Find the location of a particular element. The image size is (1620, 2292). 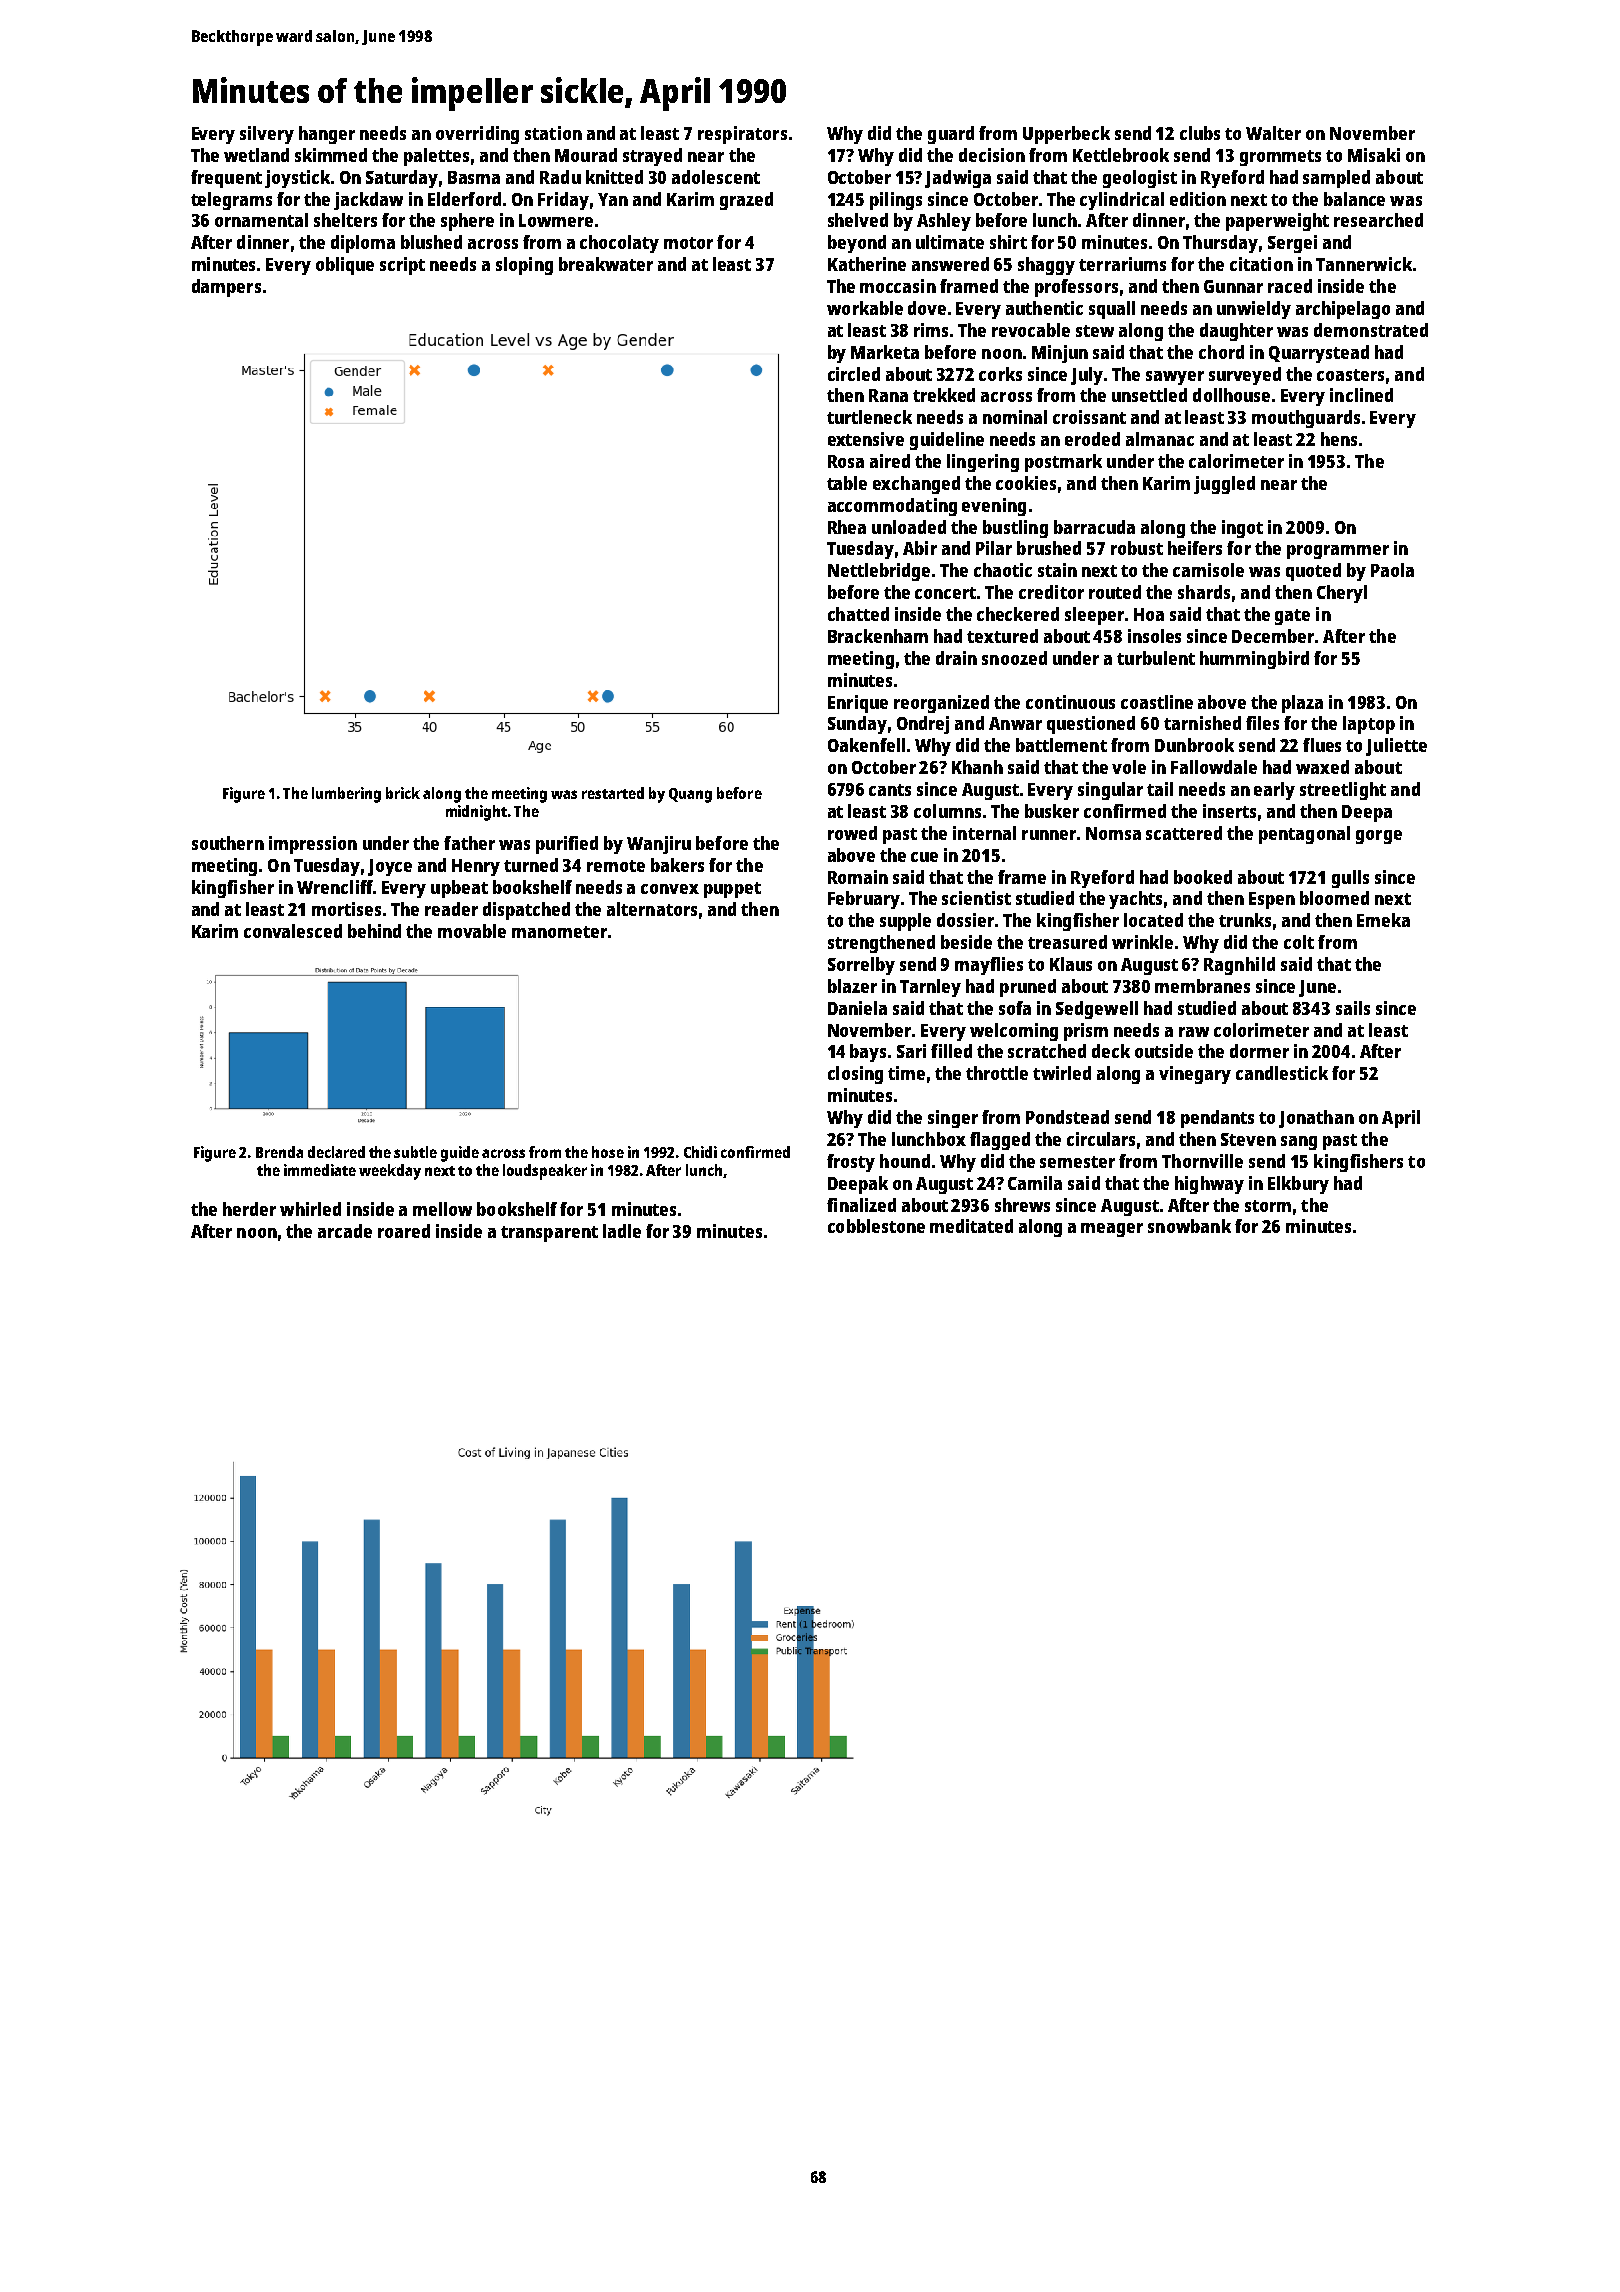

puppet is located at coordinates (732, 890).
